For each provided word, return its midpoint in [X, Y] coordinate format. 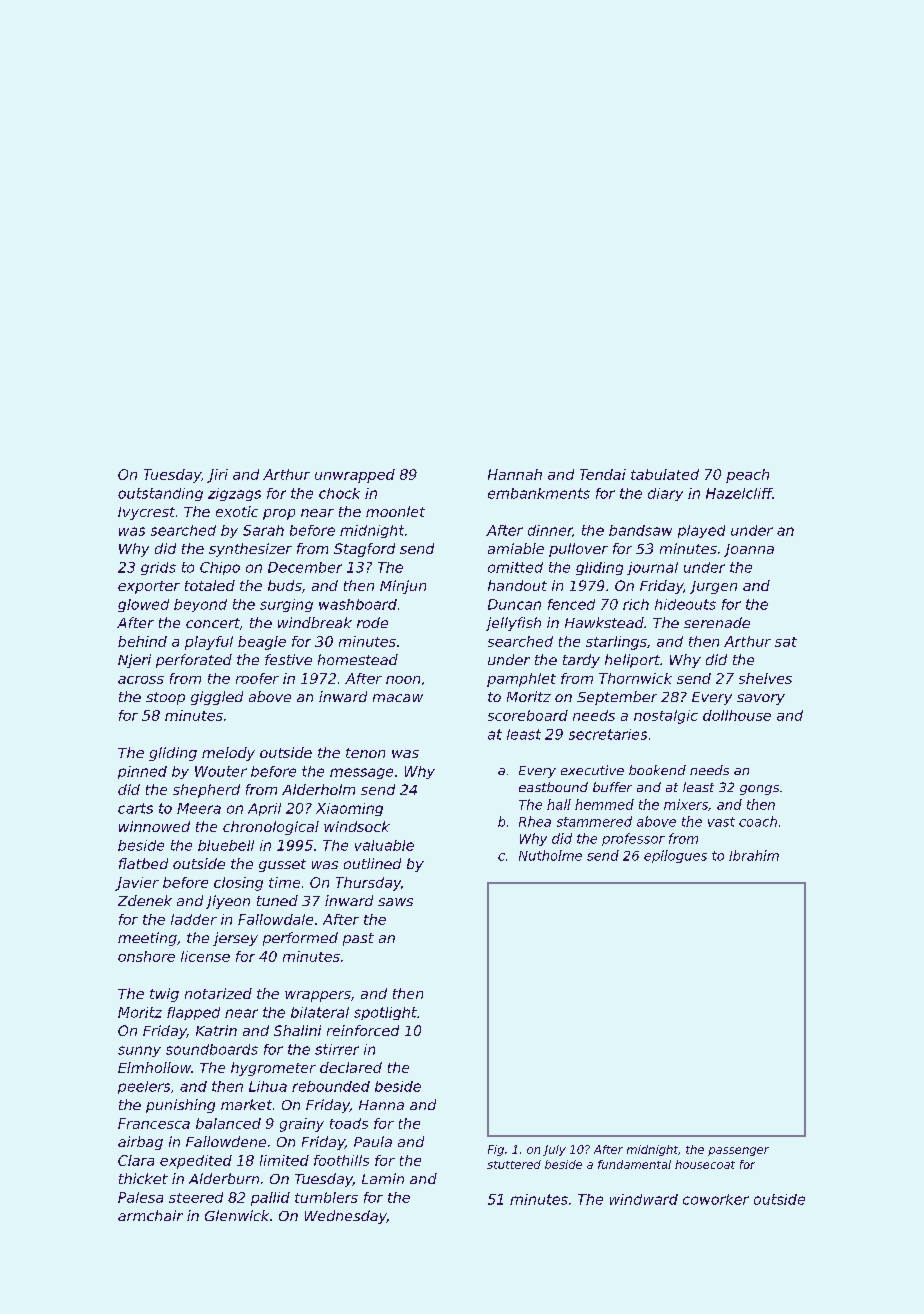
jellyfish [513, 624]
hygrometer [273, 1069]
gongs [759, 790]
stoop [165, 698]
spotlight [385, 1013]
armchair [150, 1215]
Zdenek [145, 900]
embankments [539, 493]
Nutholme [550, 855]
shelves [765, 678]
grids [158, 568]
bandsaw [640, 530]
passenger [738, 1151]
